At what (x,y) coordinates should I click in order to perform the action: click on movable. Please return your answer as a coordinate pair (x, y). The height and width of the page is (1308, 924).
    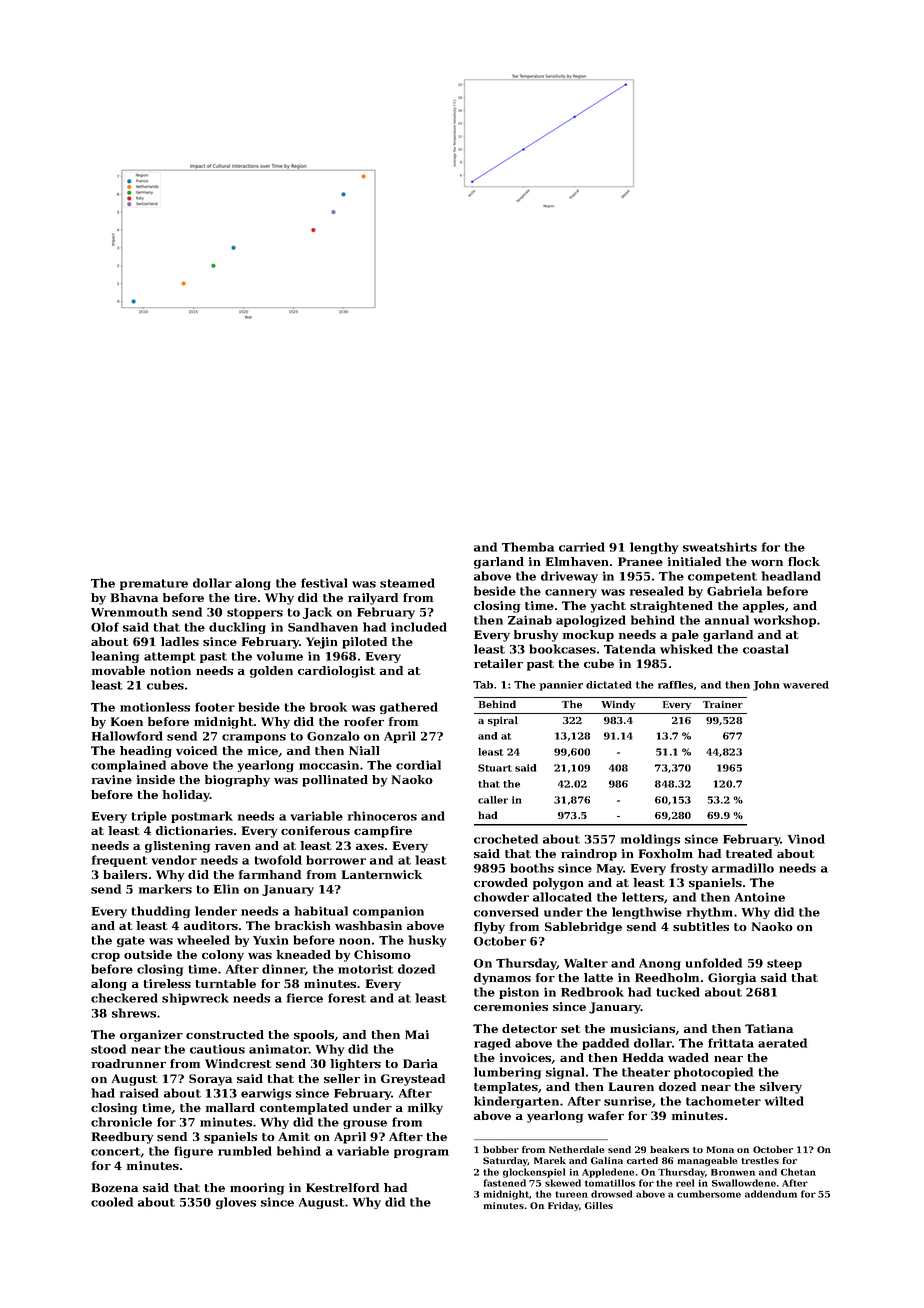
    Looking at the image, I should click on (118, 670).
